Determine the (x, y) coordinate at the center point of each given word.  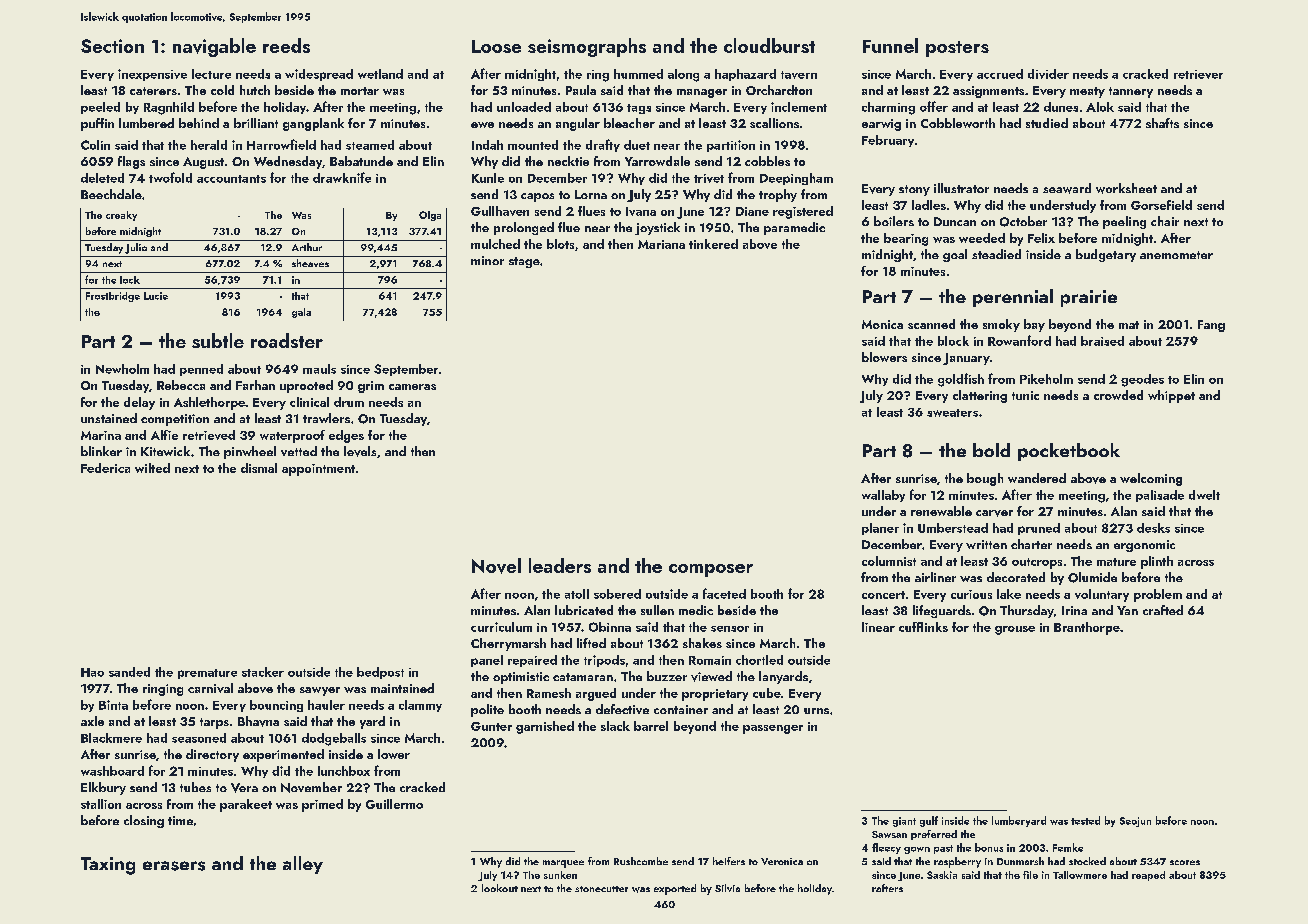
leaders (560, 565)
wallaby (883, 496)
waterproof (292, 436)
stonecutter (601, 889)
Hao (92, 672)
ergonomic (1144, 546)
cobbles (767, 161)
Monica (882, 324)
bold (991, 450)
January (966, 359)
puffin (97, 124)
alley (303, 865)
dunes (1061, 107)
